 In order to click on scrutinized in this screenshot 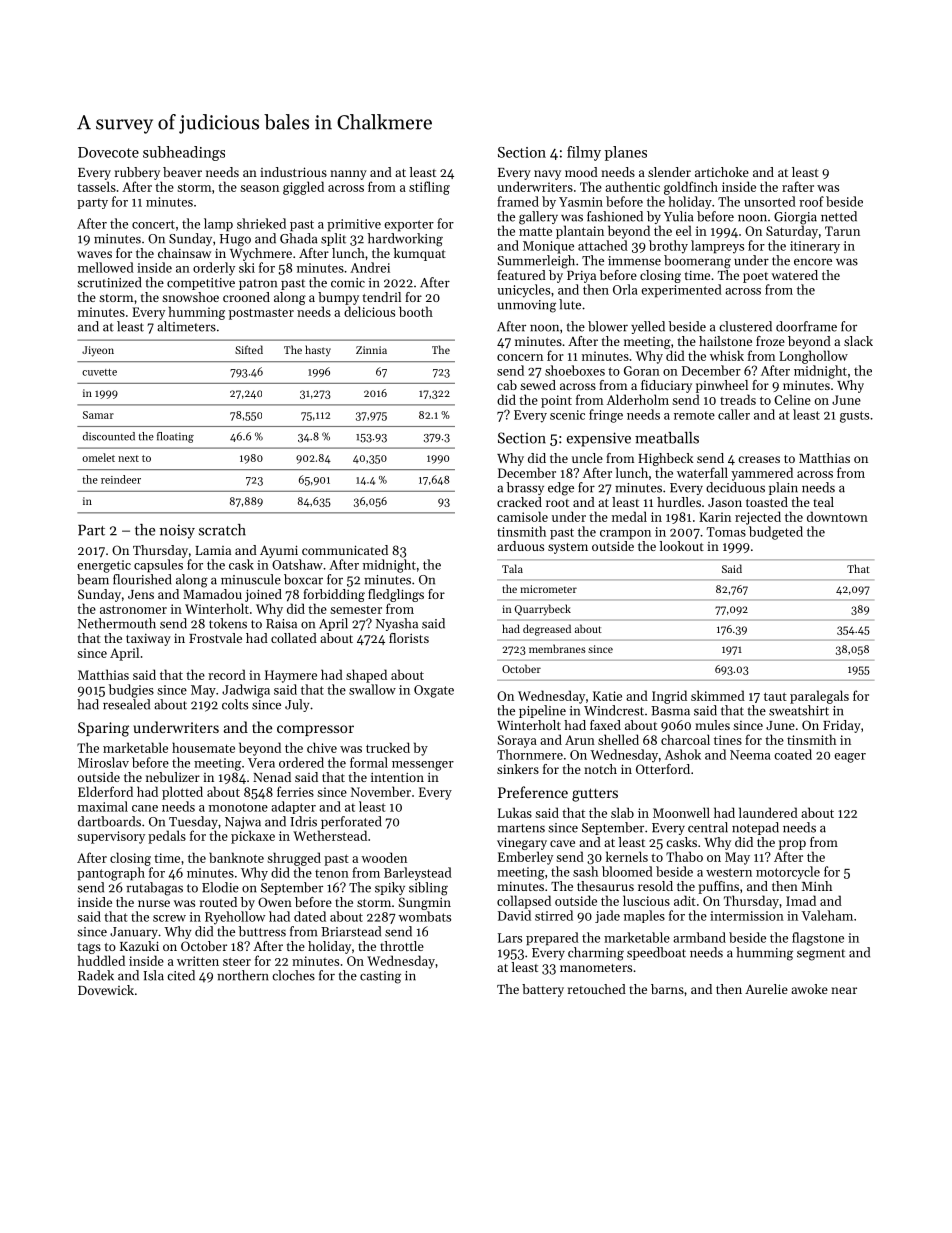, I will do `click(109, 282)`.
